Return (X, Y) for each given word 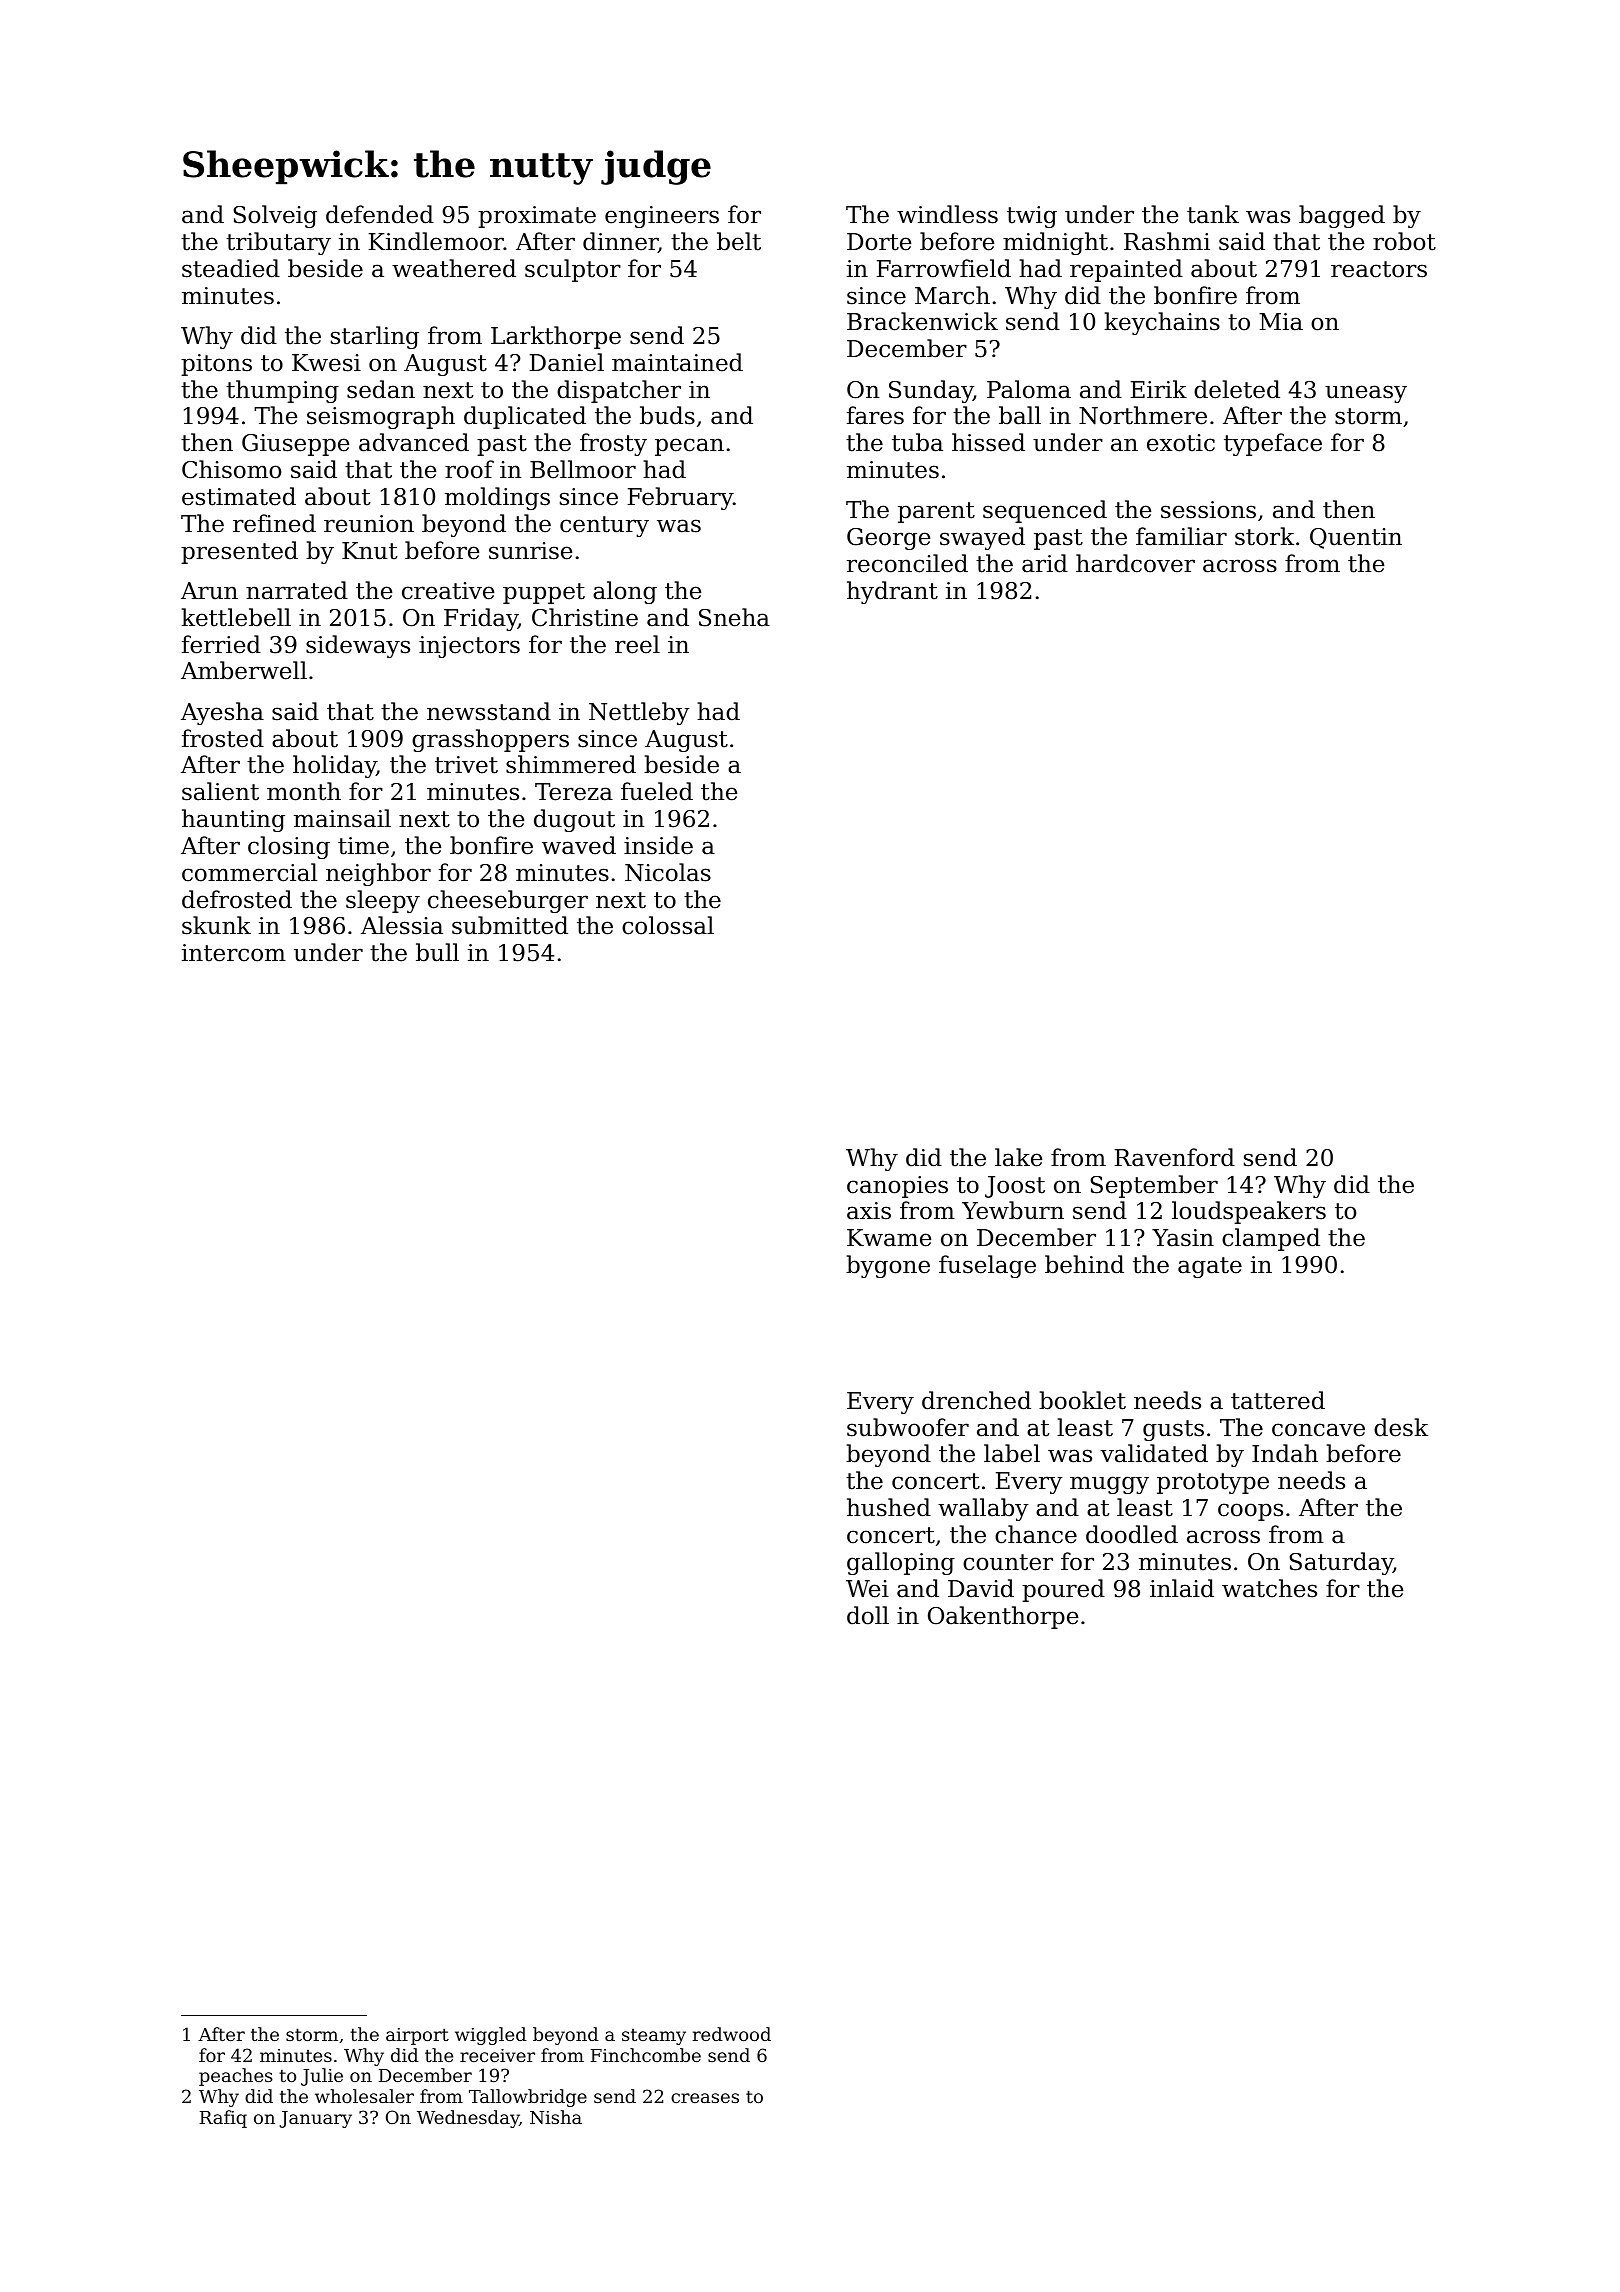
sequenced (1045, 511)
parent (936, 512)
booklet (1082, 1400)
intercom (234, 953)
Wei (867, 1589)
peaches (236, 2077)
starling (375, 337)
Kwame (889, 1238)
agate (1210, 1267)
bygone (888, 1266)
